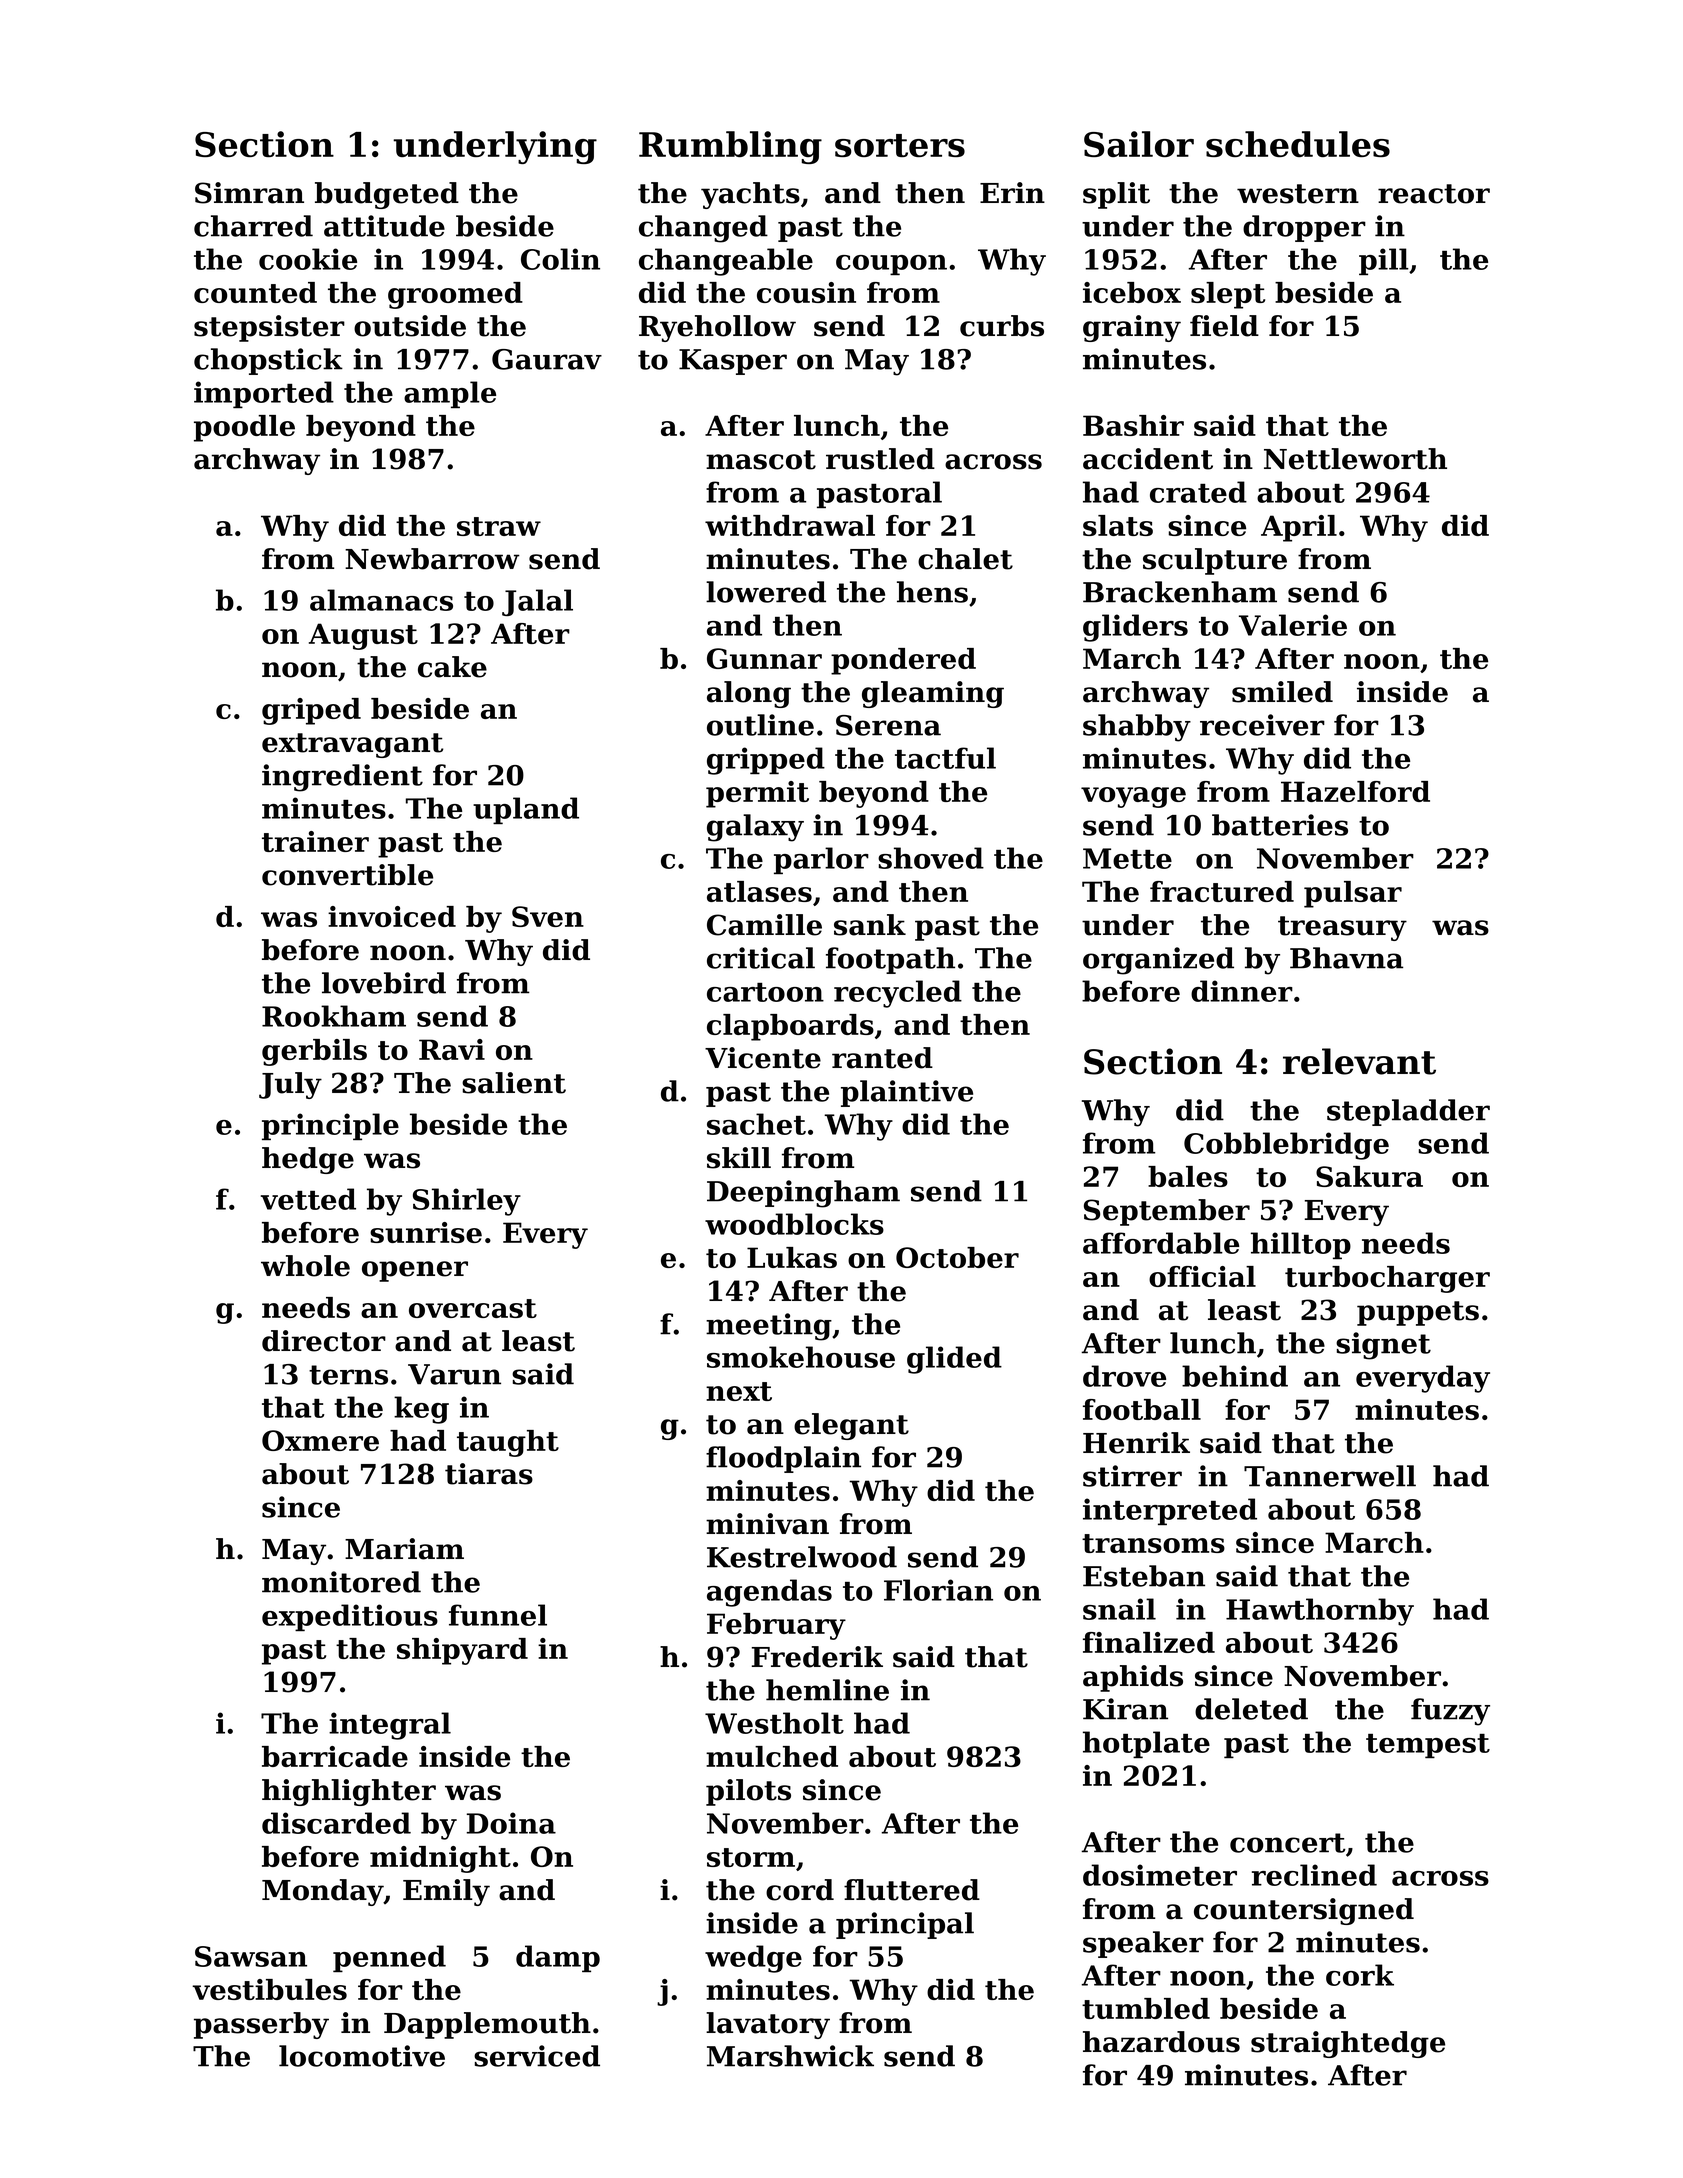  What do you see at coordinates (511, 1823) in the page?
I see `Doina` at bounding box center [511, 1823].
